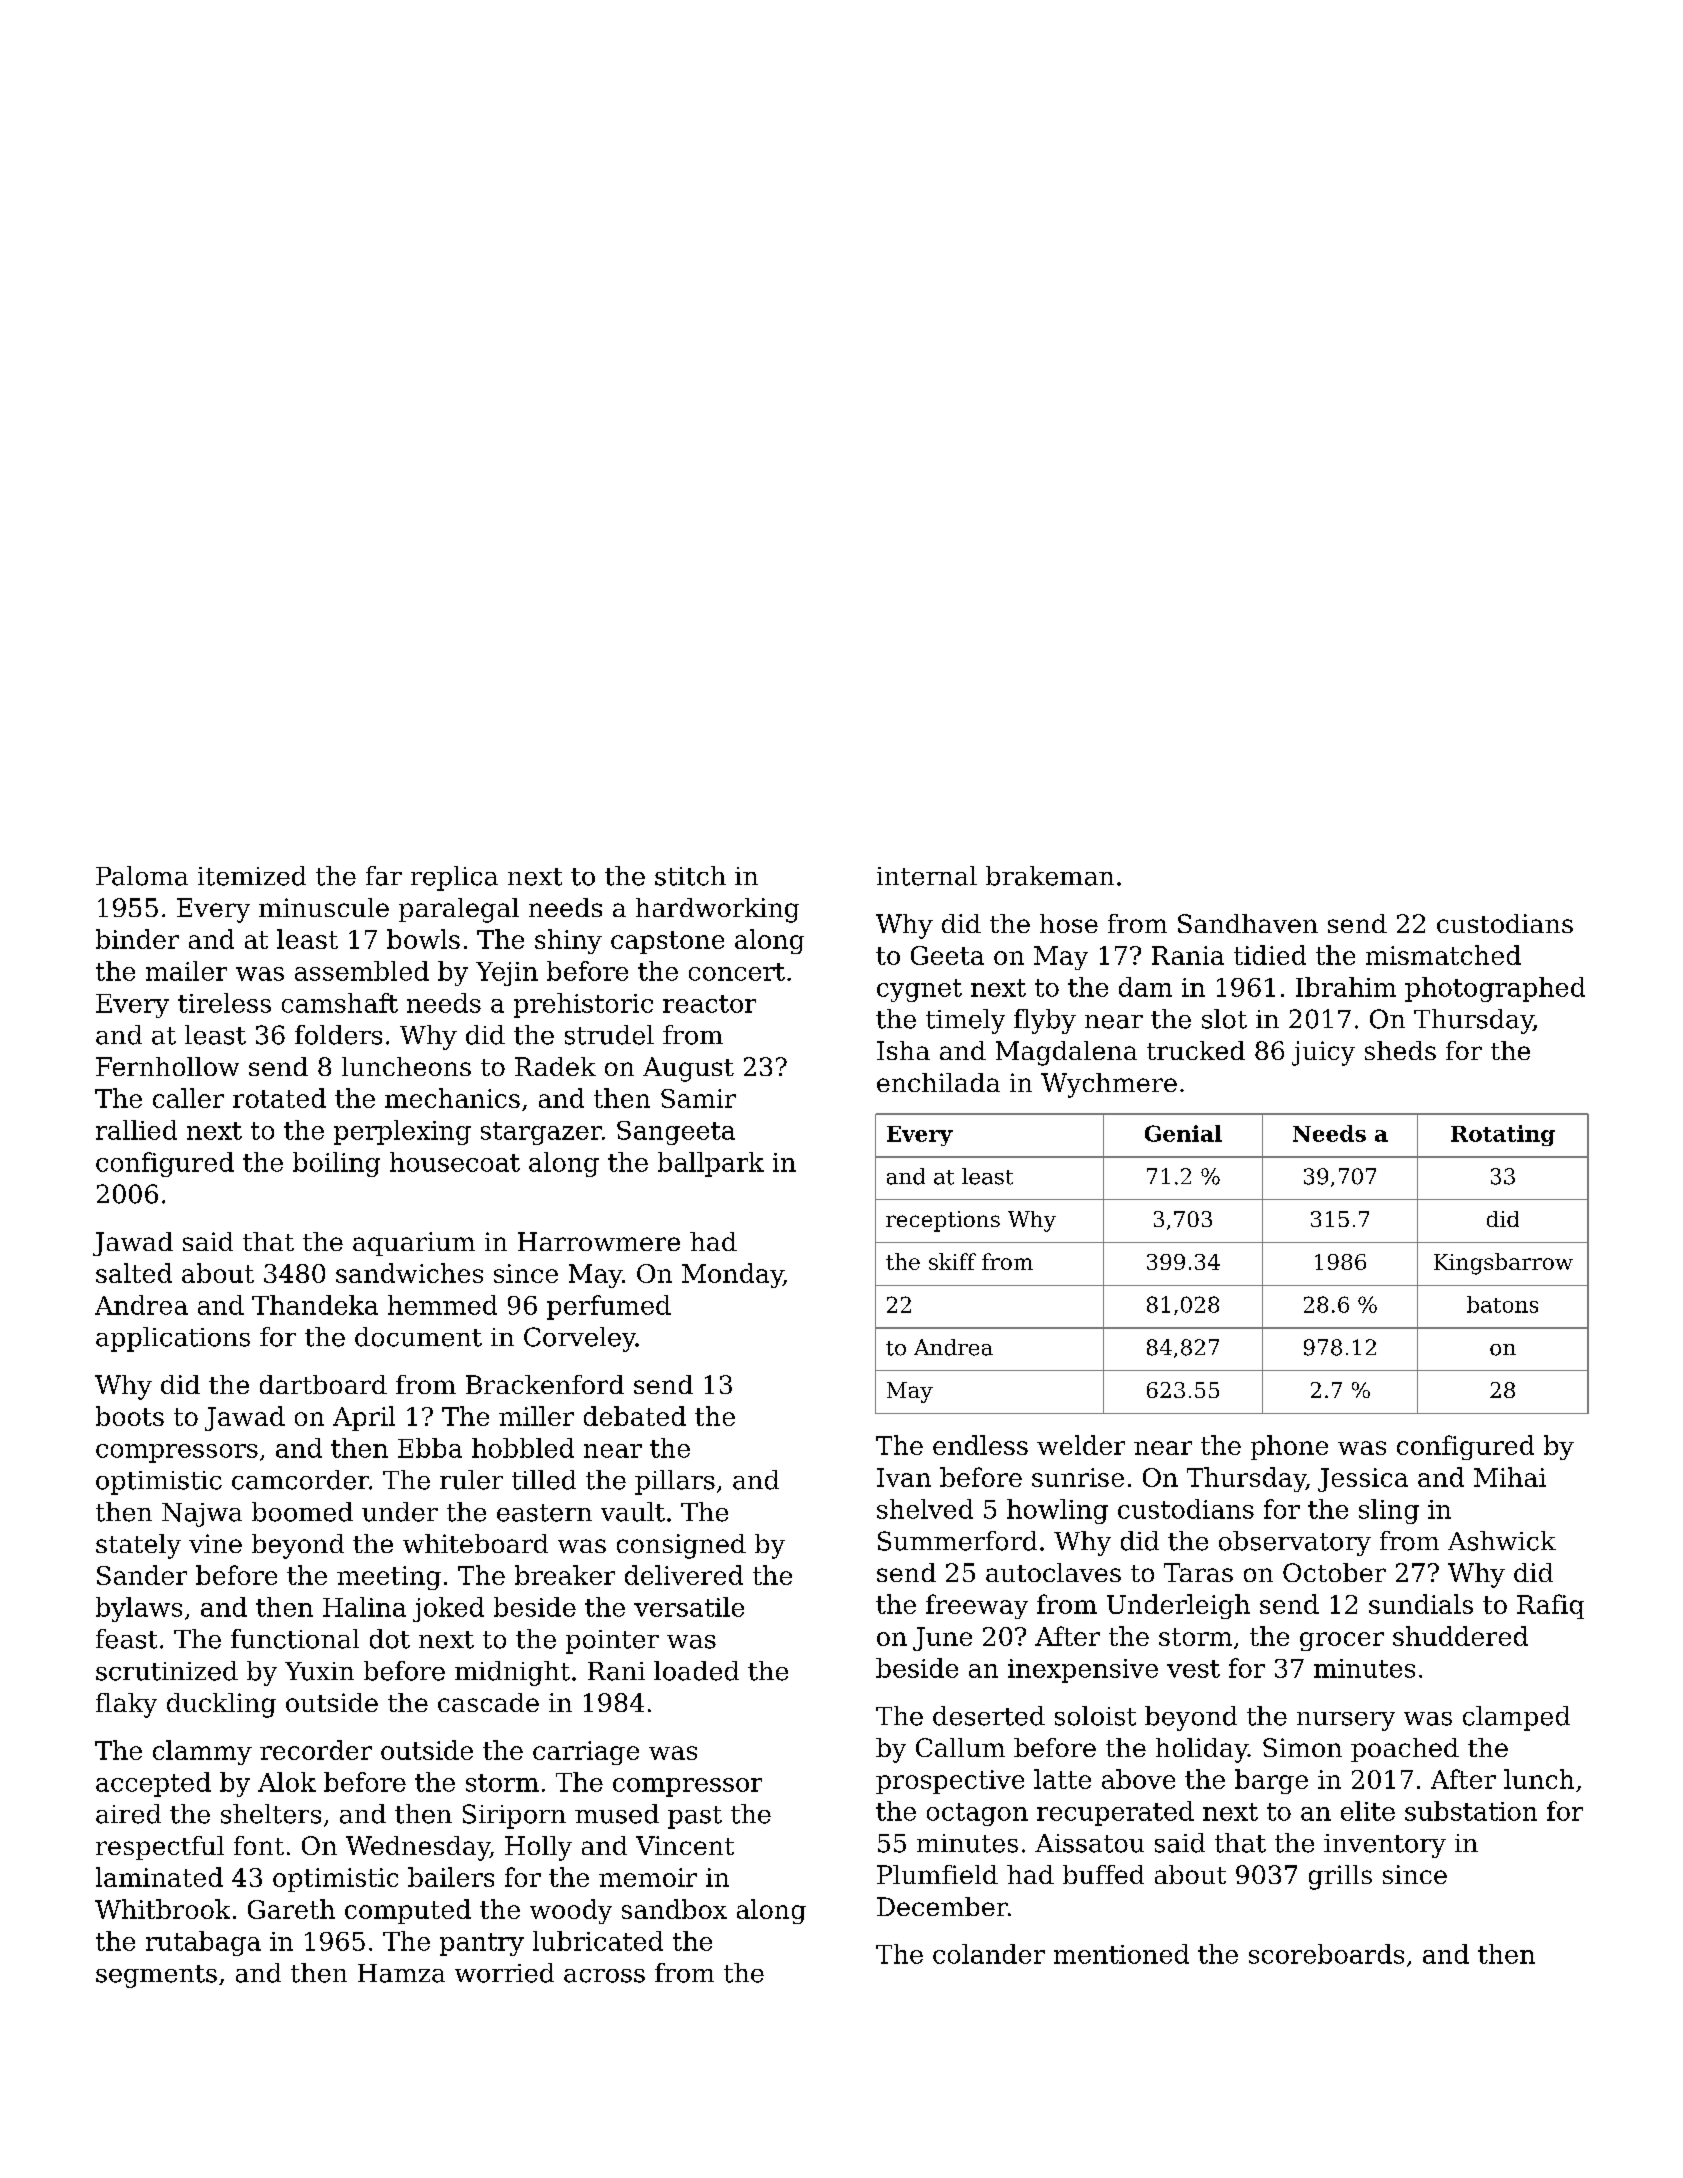 The width and height of the page is (1683, 2178). Describe the element at coordinates (709, 1004) in the page. I see `reactor` at that location.
